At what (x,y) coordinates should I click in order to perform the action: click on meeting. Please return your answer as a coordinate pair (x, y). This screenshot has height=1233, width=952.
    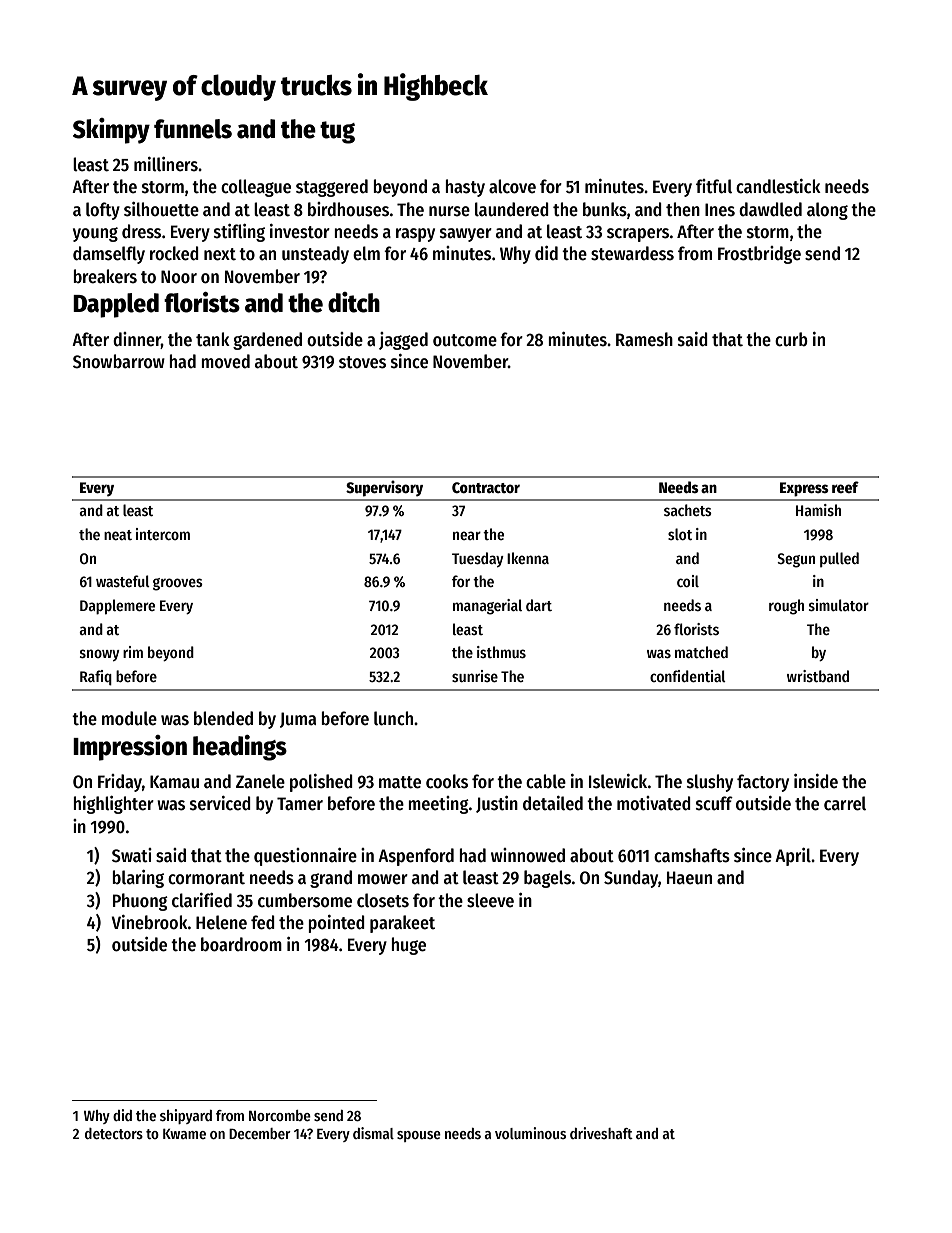
    Looking at the image, I should click on (438, 805).
